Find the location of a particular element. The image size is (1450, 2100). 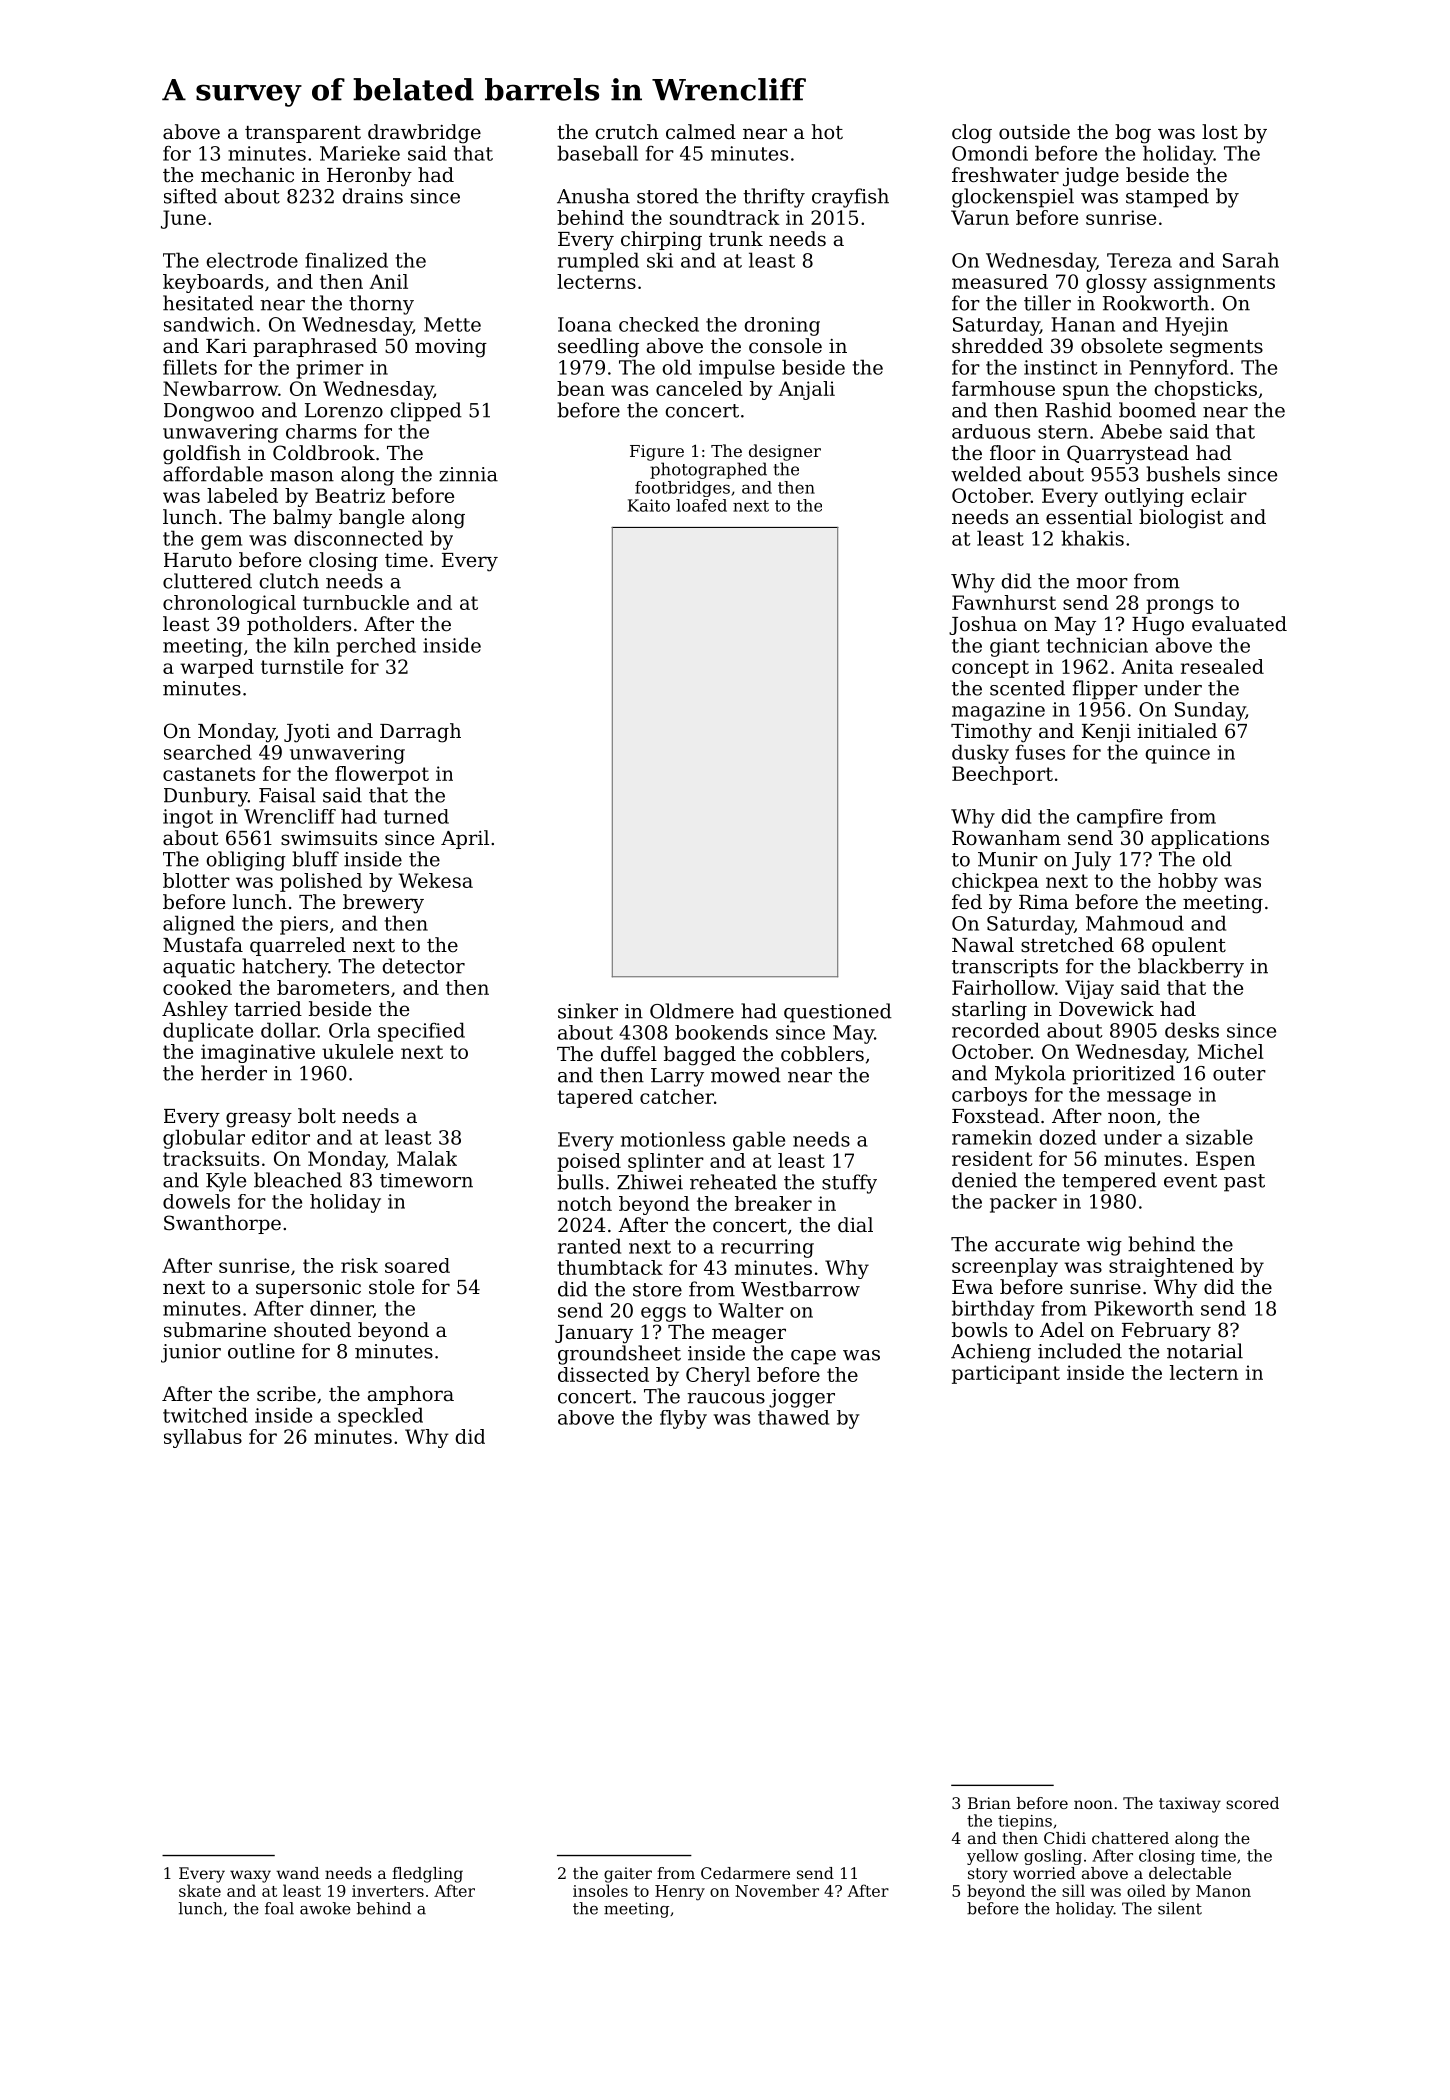

cooked is located at coordinates (197, 987).
